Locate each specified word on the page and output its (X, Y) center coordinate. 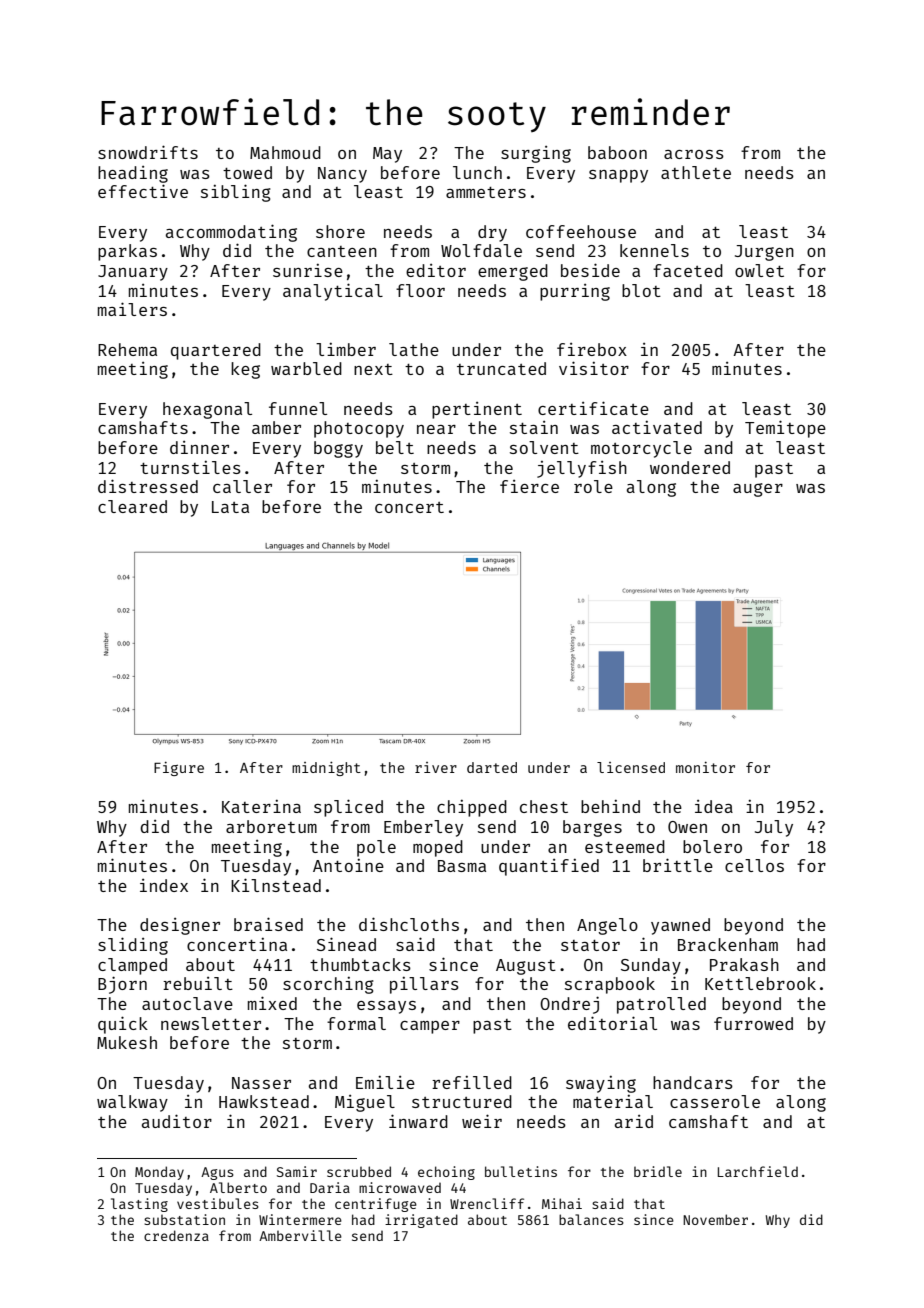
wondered (690, 467)
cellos (754, 865)
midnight (326, 768)
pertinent (477, 410)
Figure (179, 768)
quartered (216, 351)
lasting (139, 1205)
